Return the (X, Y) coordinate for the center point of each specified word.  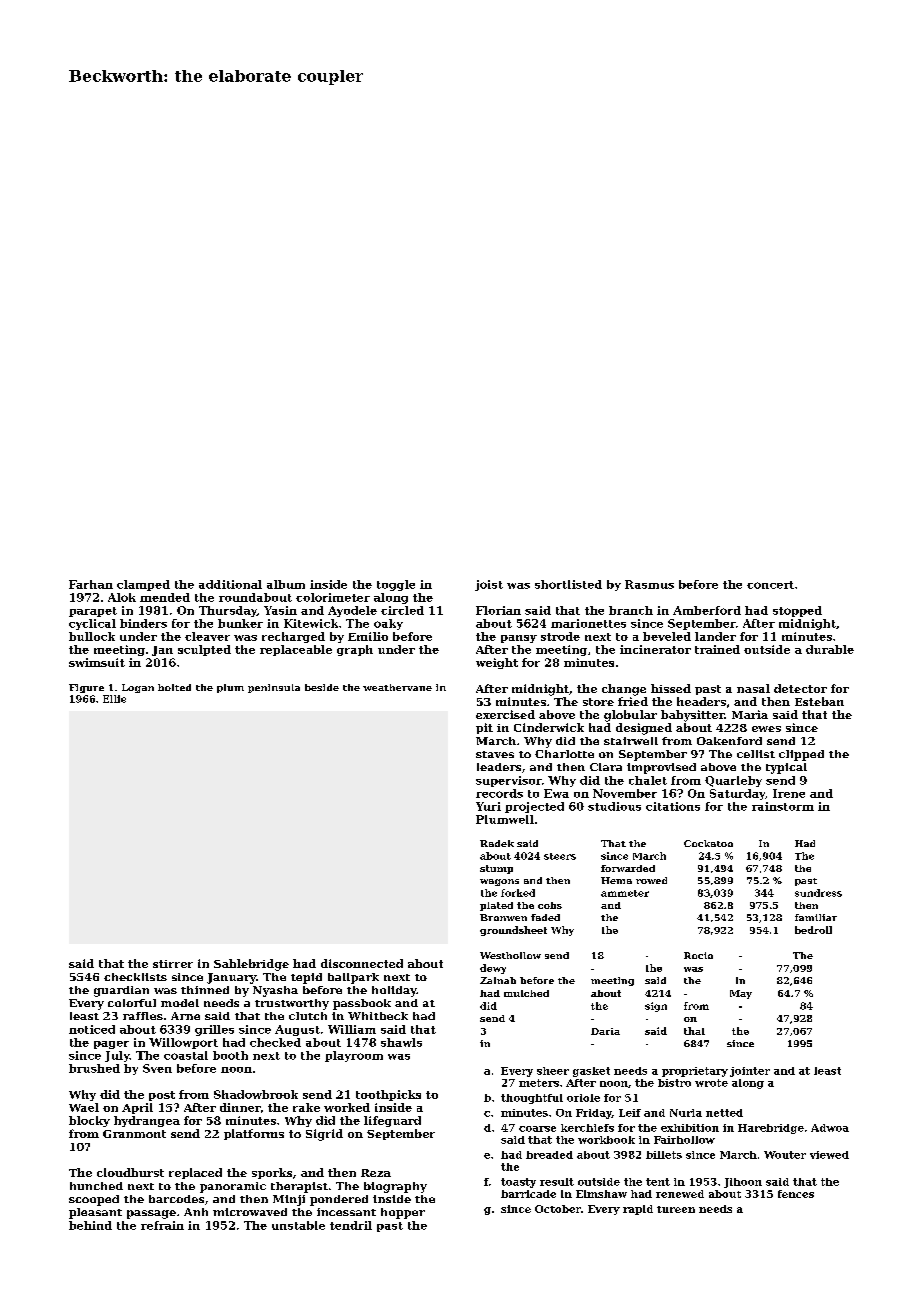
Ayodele (352, 611)
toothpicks (388, 1095)
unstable (298, 1225)
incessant (346, 1212)
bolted (174, 687)
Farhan (91, 584)
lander (715, 636)
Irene (789, 793)
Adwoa (830, 1128)
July (117, 1056)
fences (796, 1194)
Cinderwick (549, 727)
